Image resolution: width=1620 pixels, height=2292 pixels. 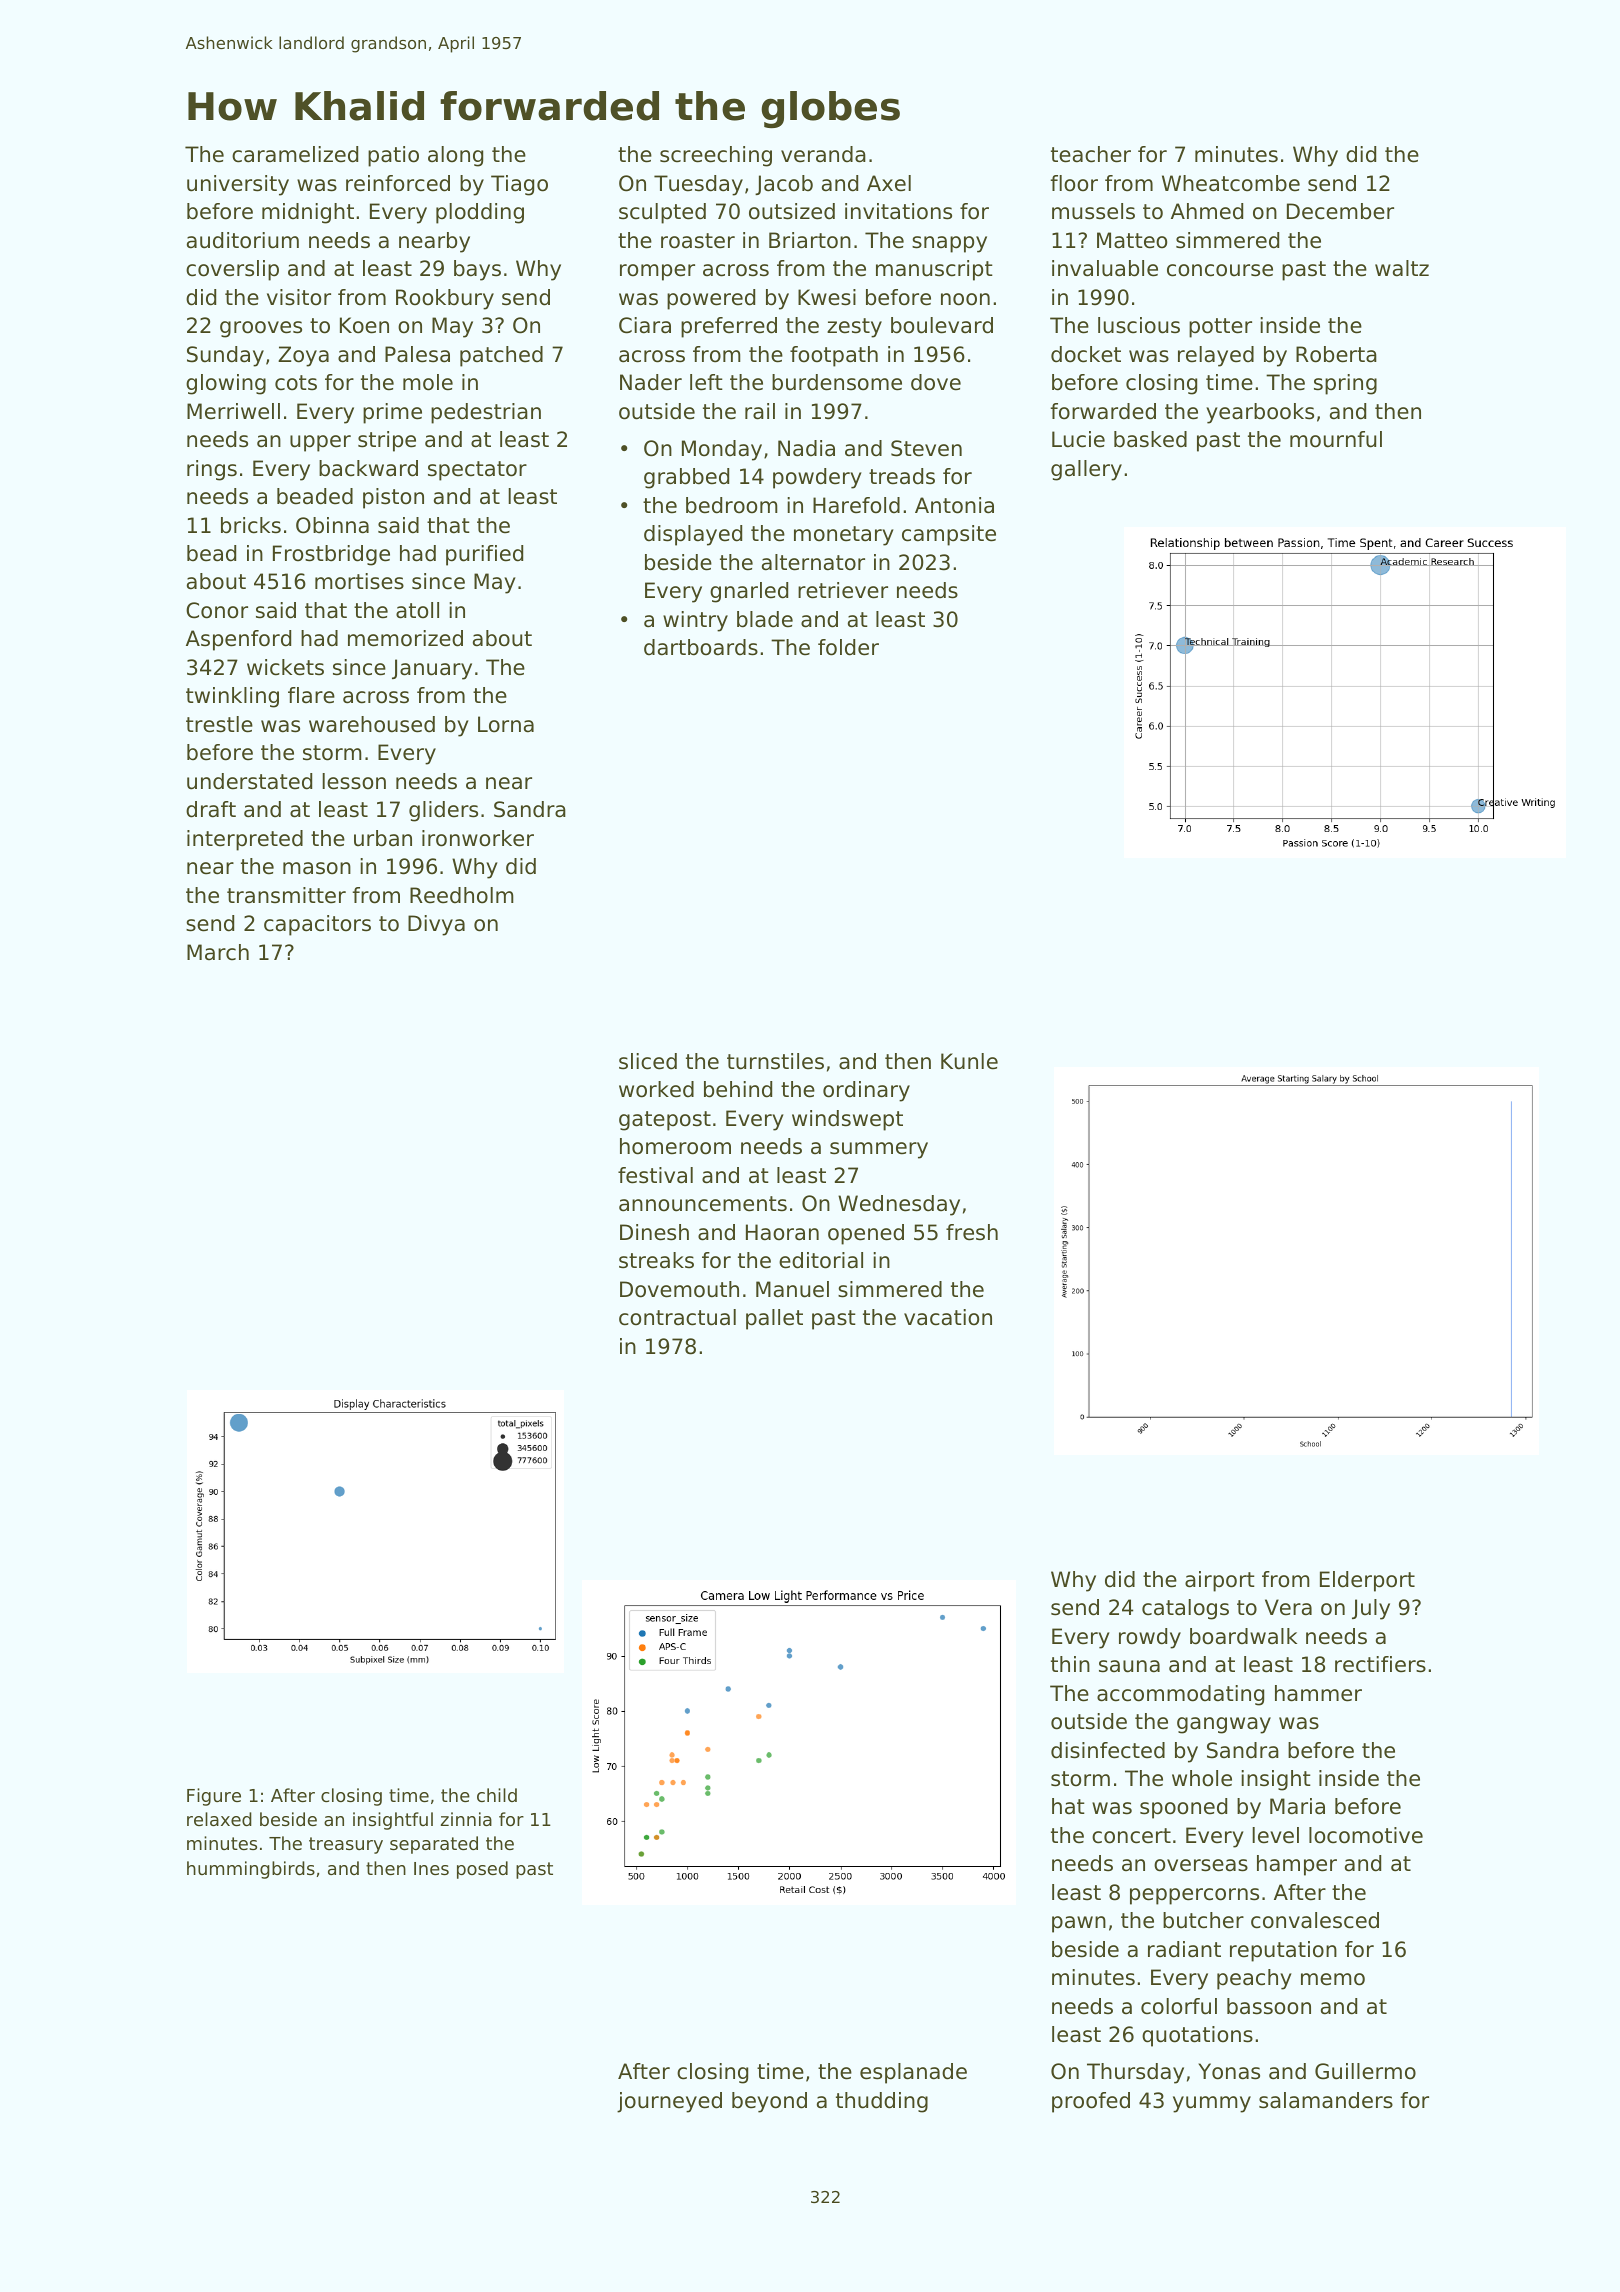 What do you see at coordinates (972, 1232) in the page?
I see `fresh` at bounding box center [972, 1232].
